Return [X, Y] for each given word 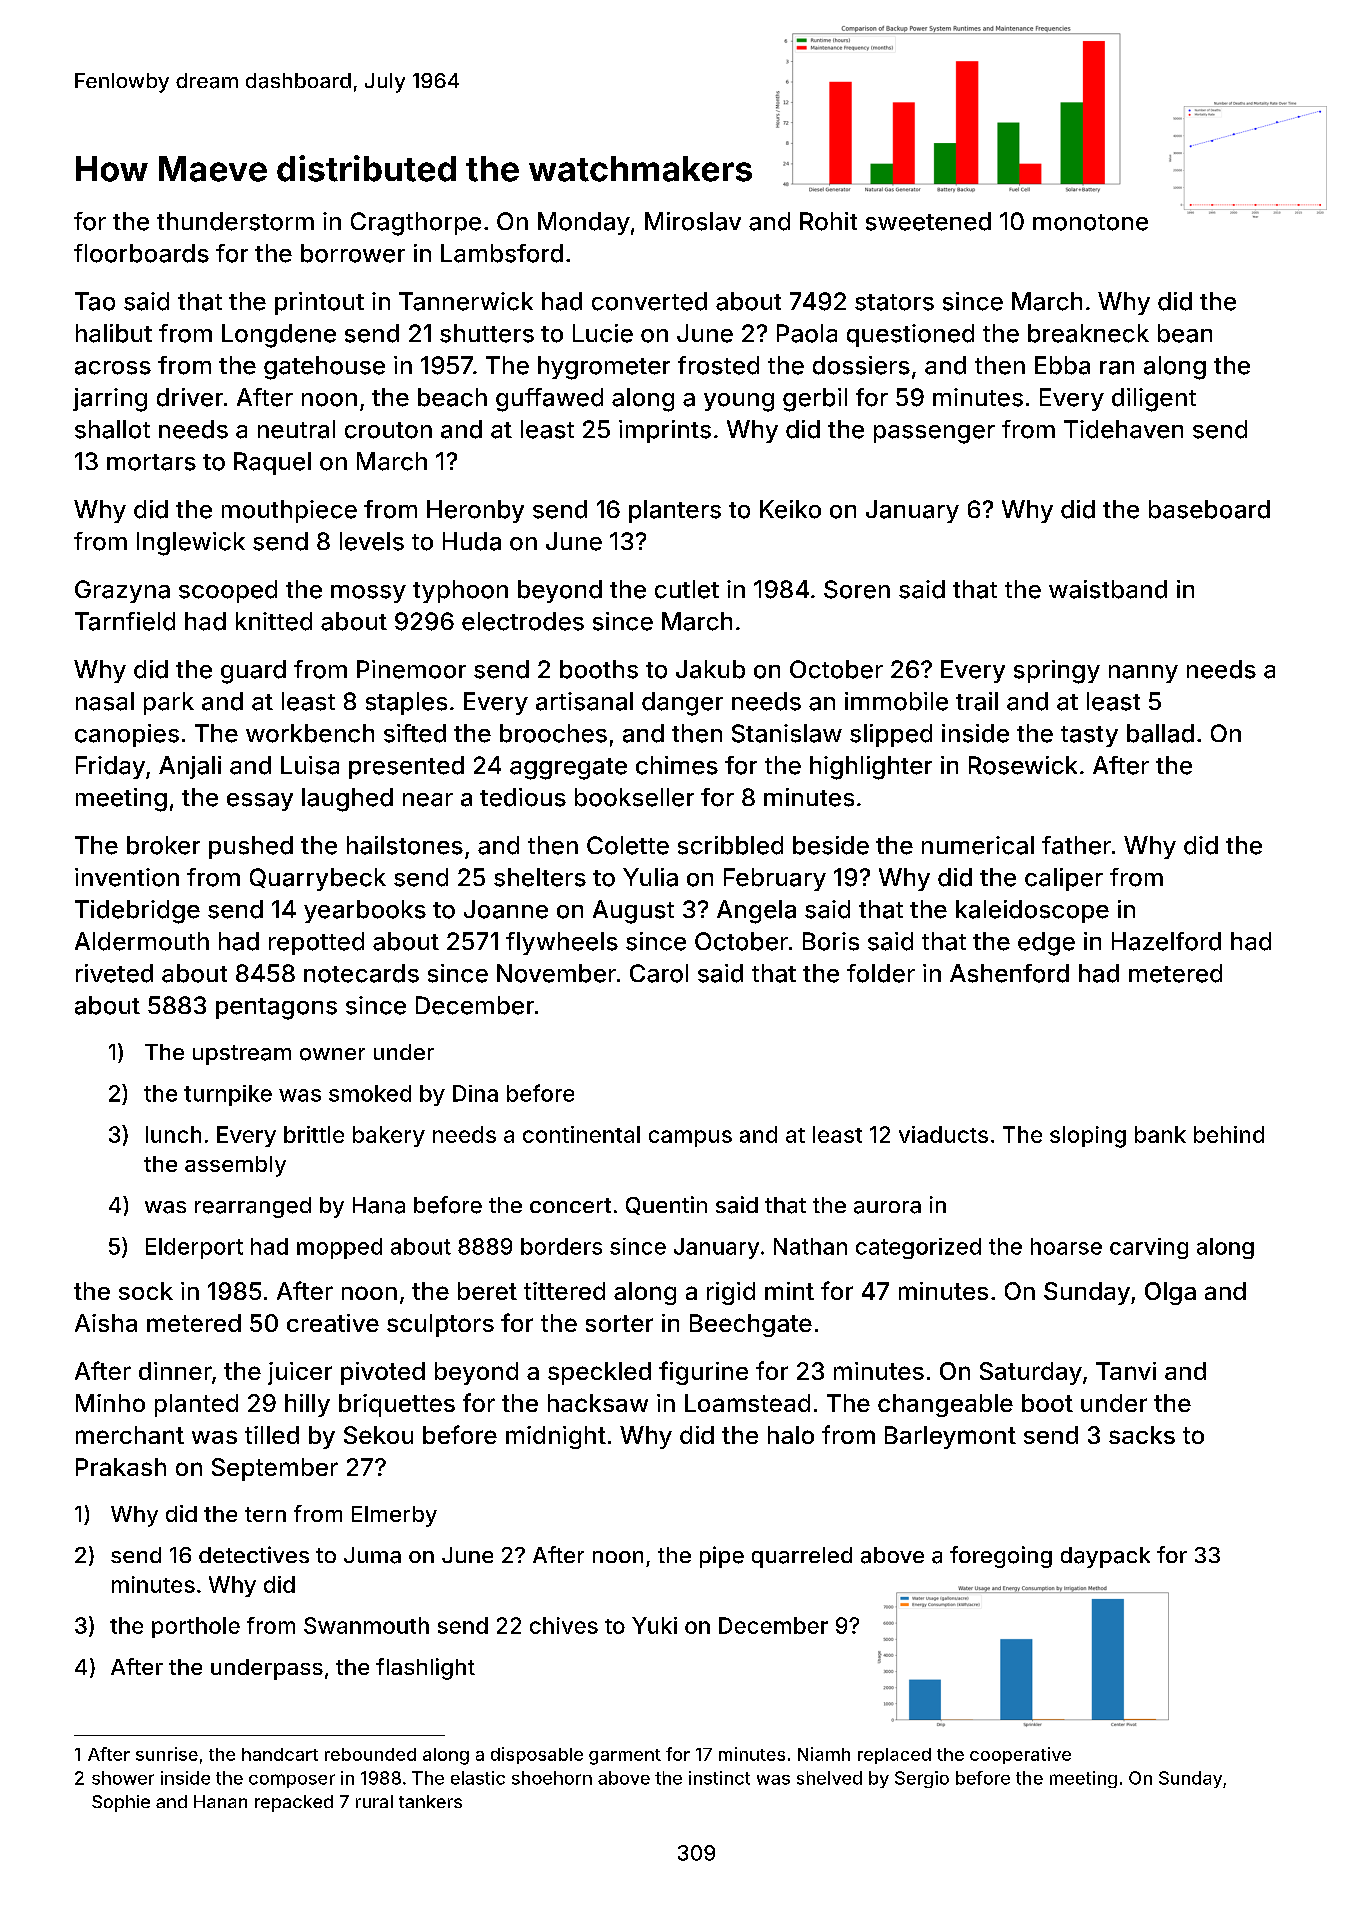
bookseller [634, 797]
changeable [945, 1405]
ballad [1160, 733]
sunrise [167, 1754]
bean [1185, 333]
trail [977, 701]
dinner [175, 1371]
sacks [1142, 1435]
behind [1229, 1134]
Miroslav [693, 221]
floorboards [141, 253]
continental [581, 1134]
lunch [173, 1134]
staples [406, 703]
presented [406, 767]
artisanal [584, 701]
